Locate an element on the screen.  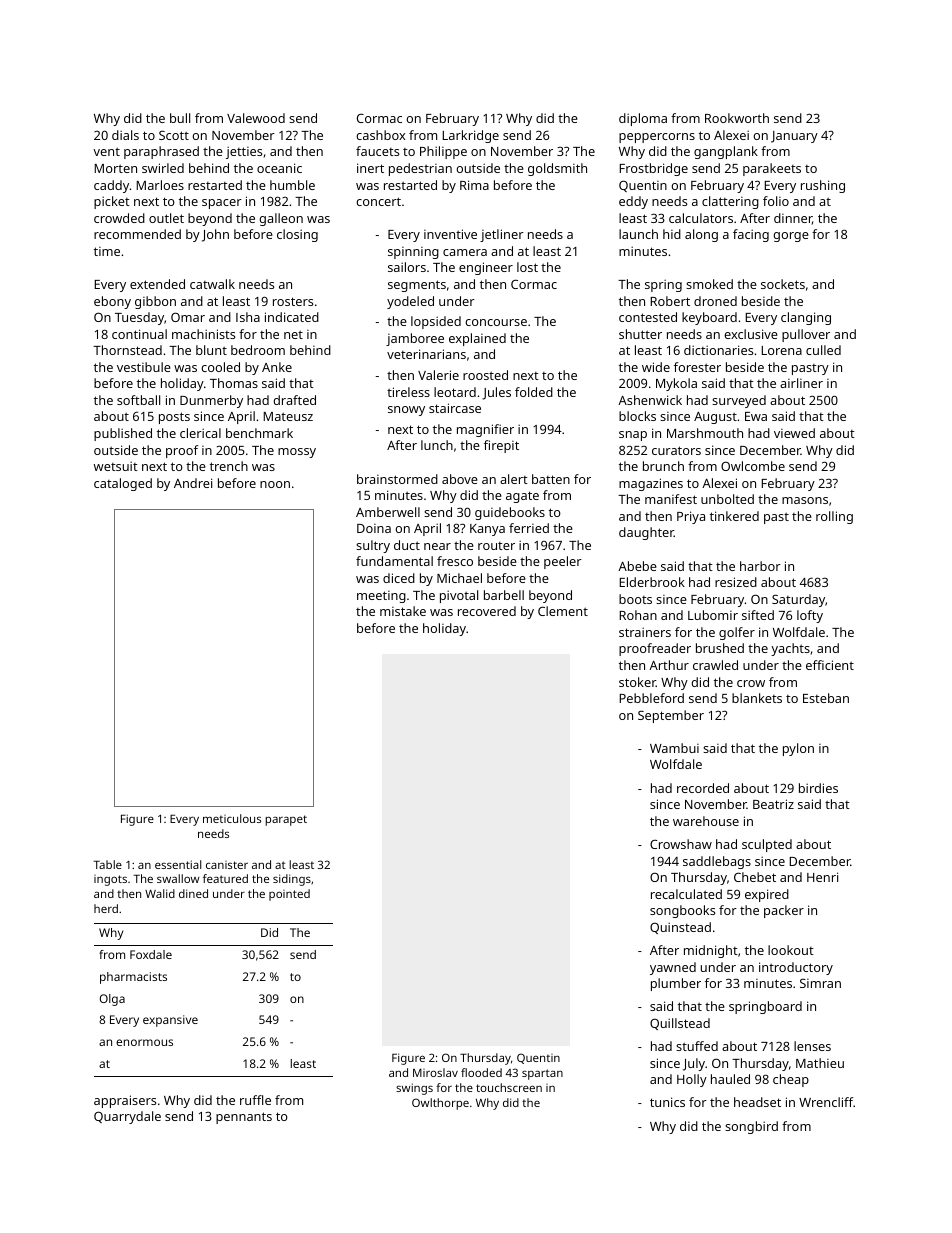
parakeets is located at coordinates (772, 169).
